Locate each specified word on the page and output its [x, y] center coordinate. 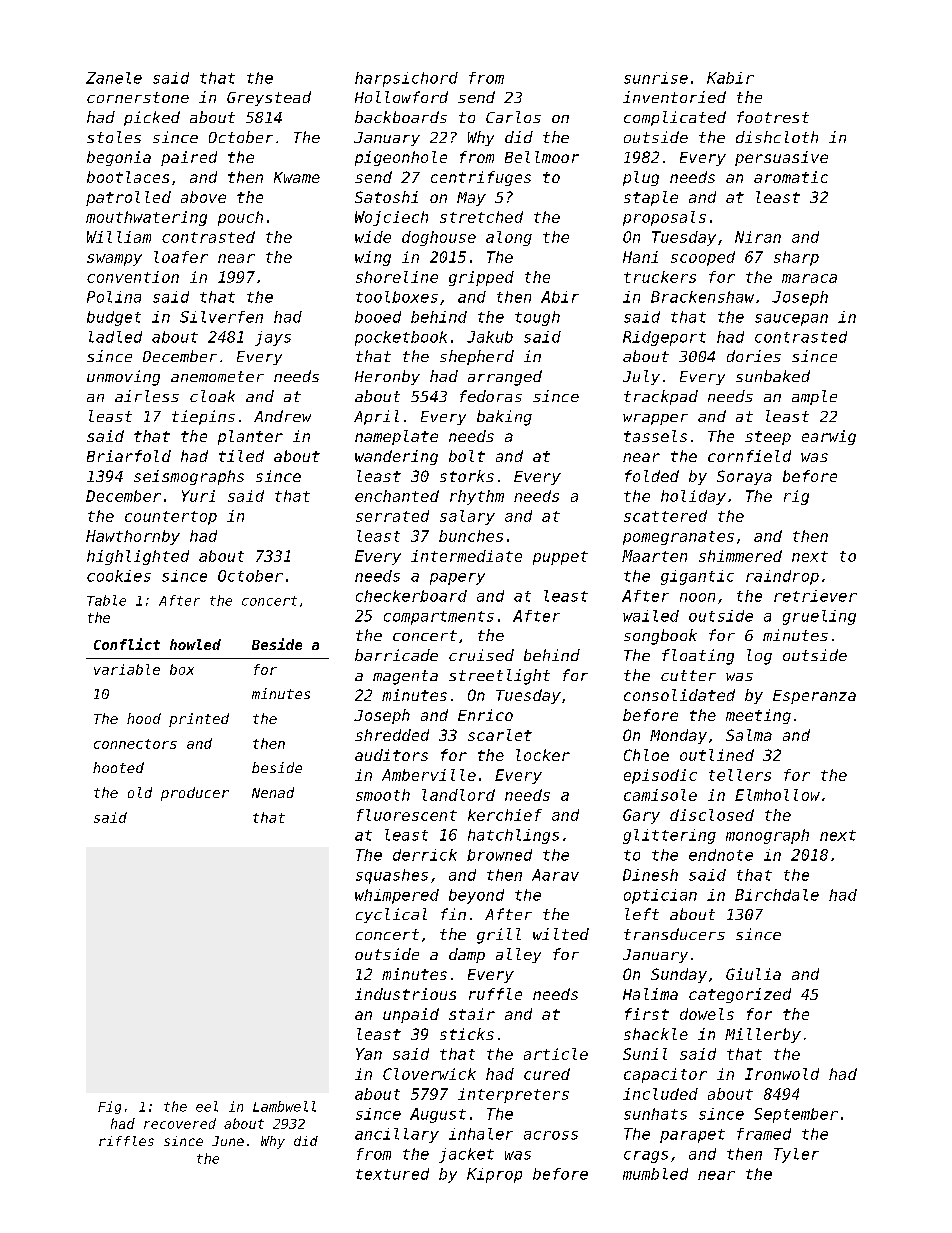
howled [195, 644]
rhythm [477, 497]
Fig [109, 1107]
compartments [439, 618]
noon [697, 597]
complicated [675, 118]
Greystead [269, 98]
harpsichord [406, 79]
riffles [126, 1141]
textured [392, 1174]
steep [768, 438]
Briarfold [129, 456]
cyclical [391, 915]
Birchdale [777, 895]
